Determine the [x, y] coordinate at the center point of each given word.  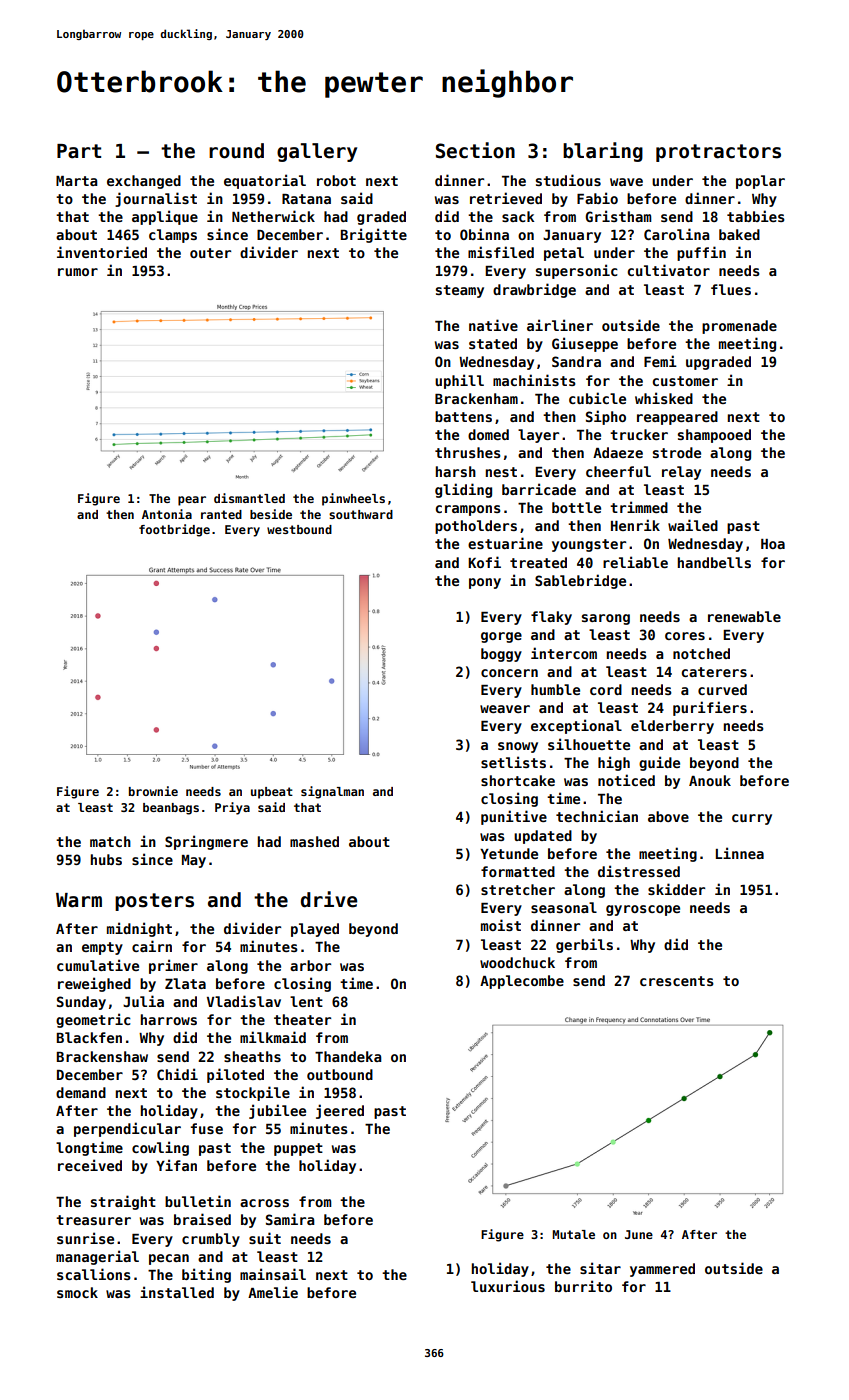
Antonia [167, 514]
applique [165, 217]
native [493, 325]
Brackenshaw [102, 1056]
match [110, 841]
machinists [534, 380]
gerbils [584, 945]
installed [177, 1292]
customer [685, 381]
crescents [677, 981]
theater [302, 1019]
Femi [660, 361]
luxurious [508, 1286]
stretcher [518, 889]
